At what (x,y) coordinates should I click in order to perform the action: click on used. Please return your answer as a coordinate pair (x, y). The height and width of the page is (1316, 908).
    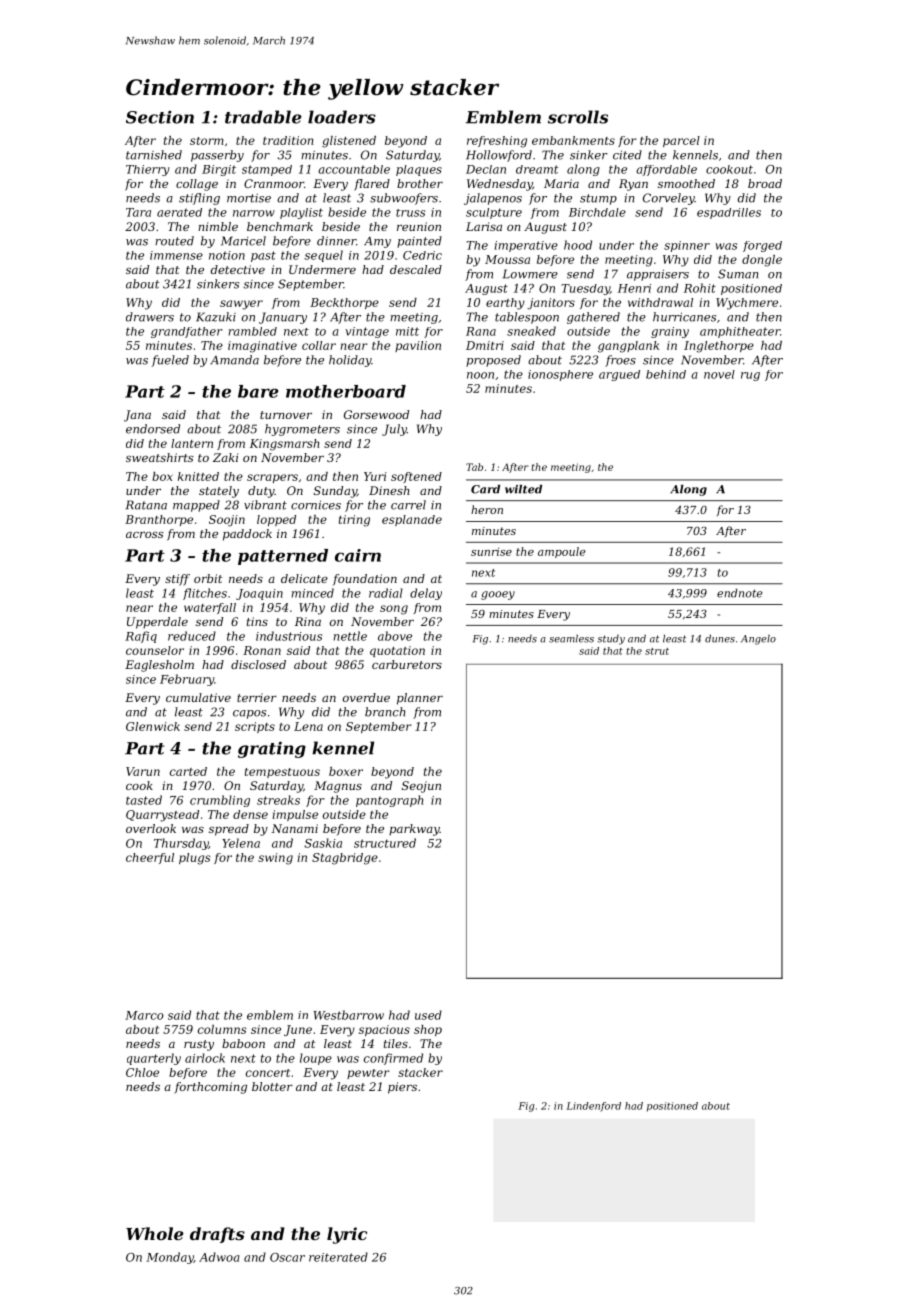
    Looking at the image, I should click on (428, 1015).
